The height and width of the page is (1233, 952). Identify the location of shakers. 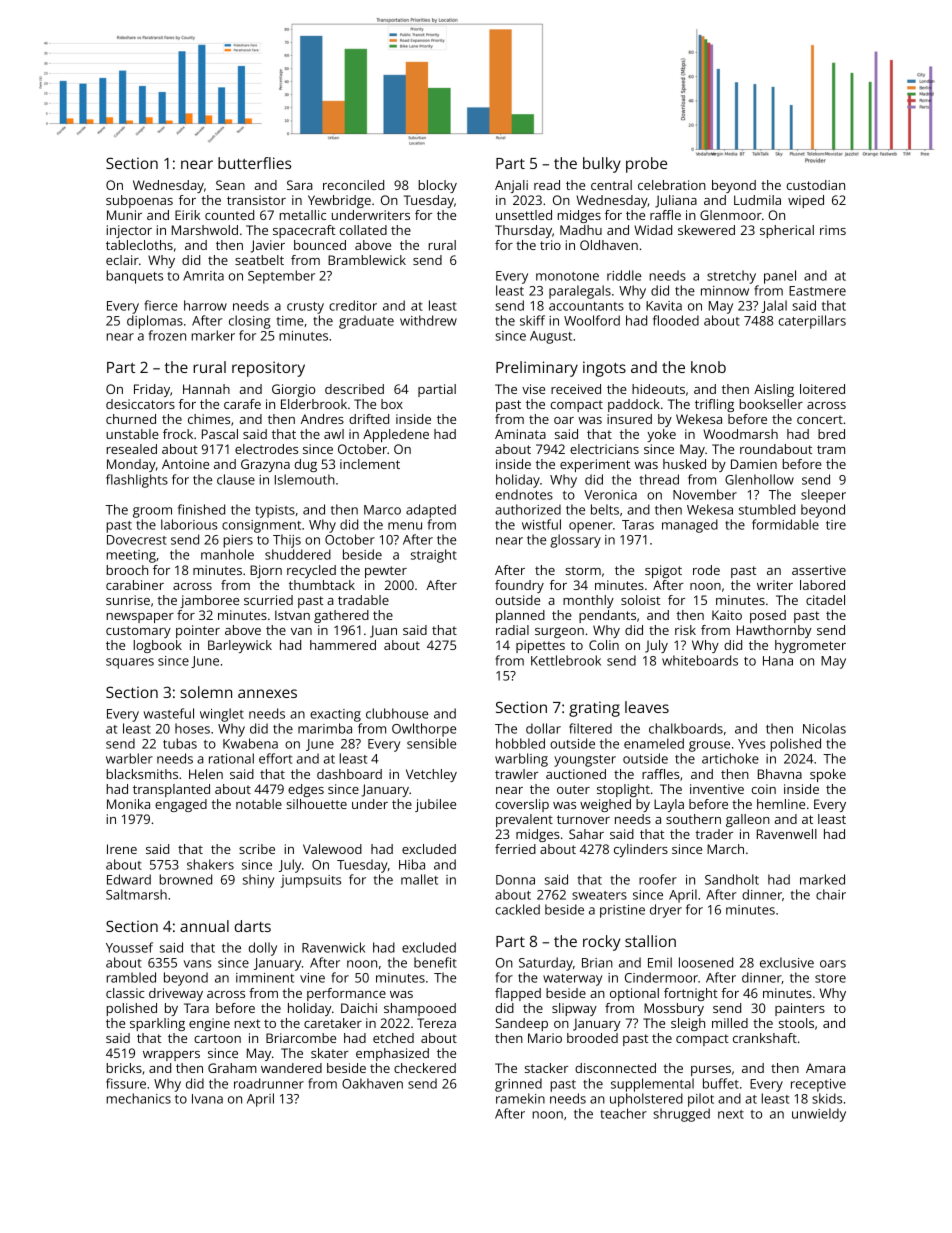
(210, 864).
